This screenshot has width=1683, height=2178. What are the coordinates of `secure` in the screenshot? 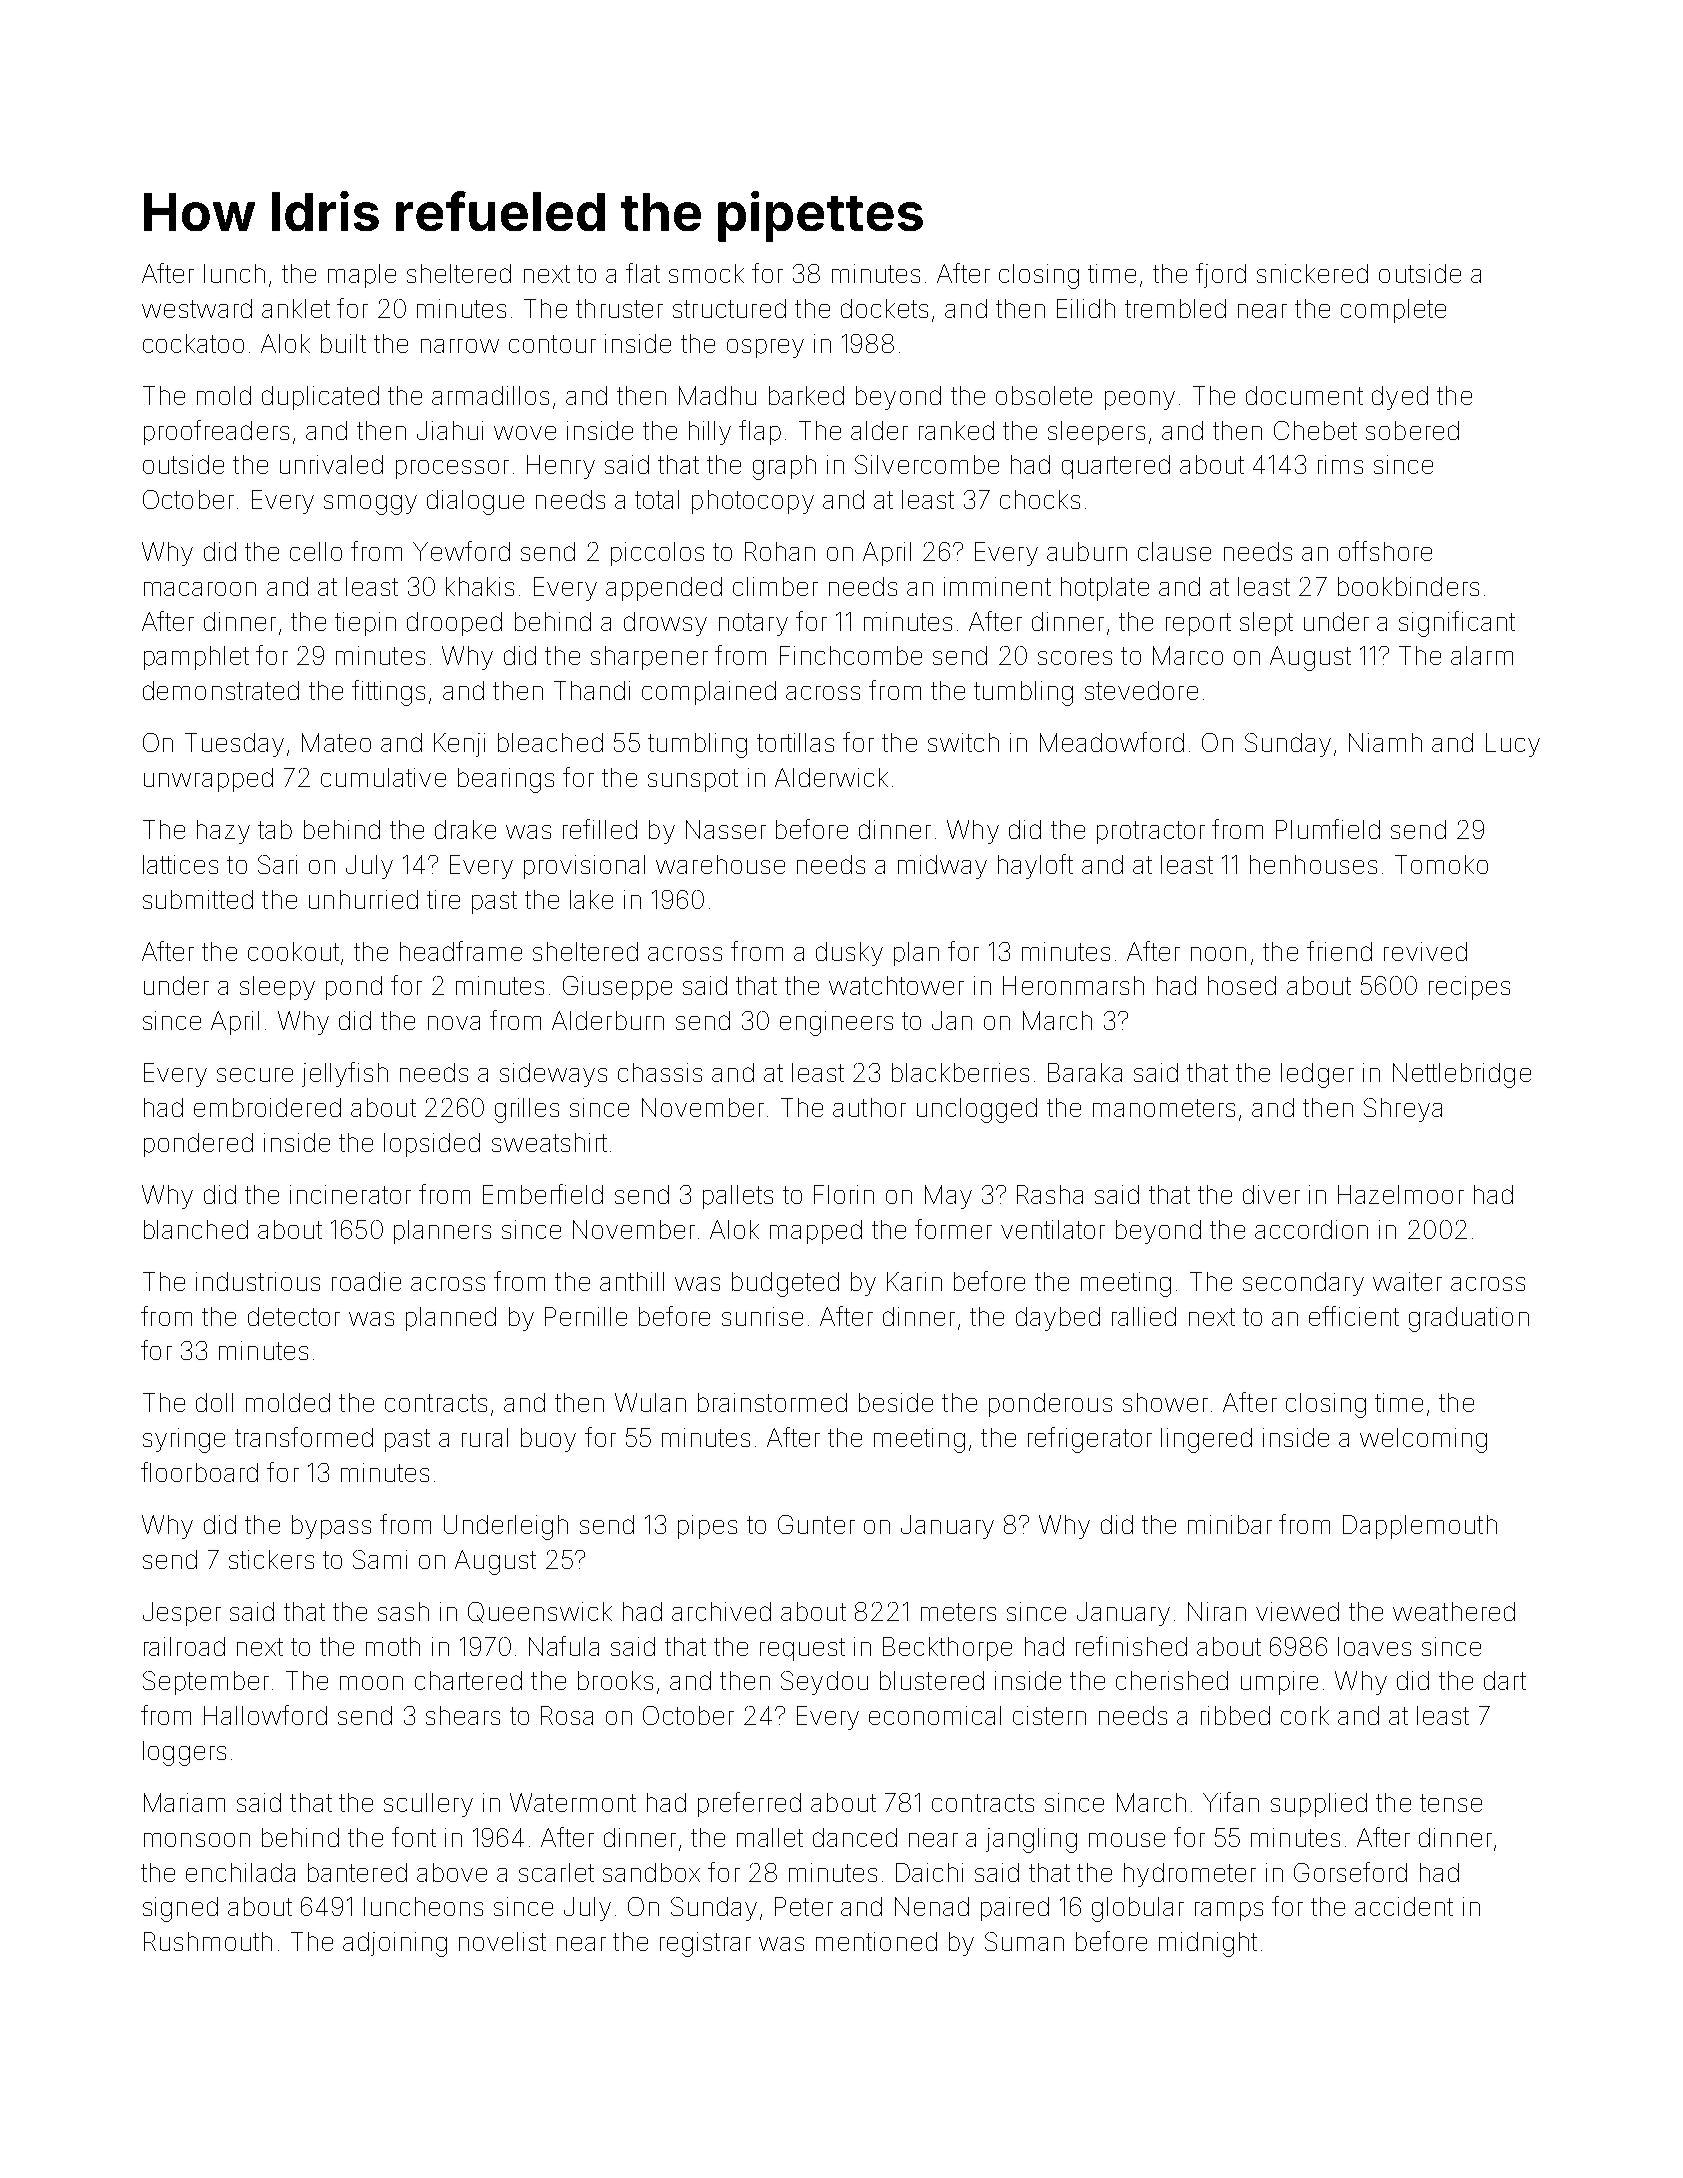 It's located at (255, 1075).
